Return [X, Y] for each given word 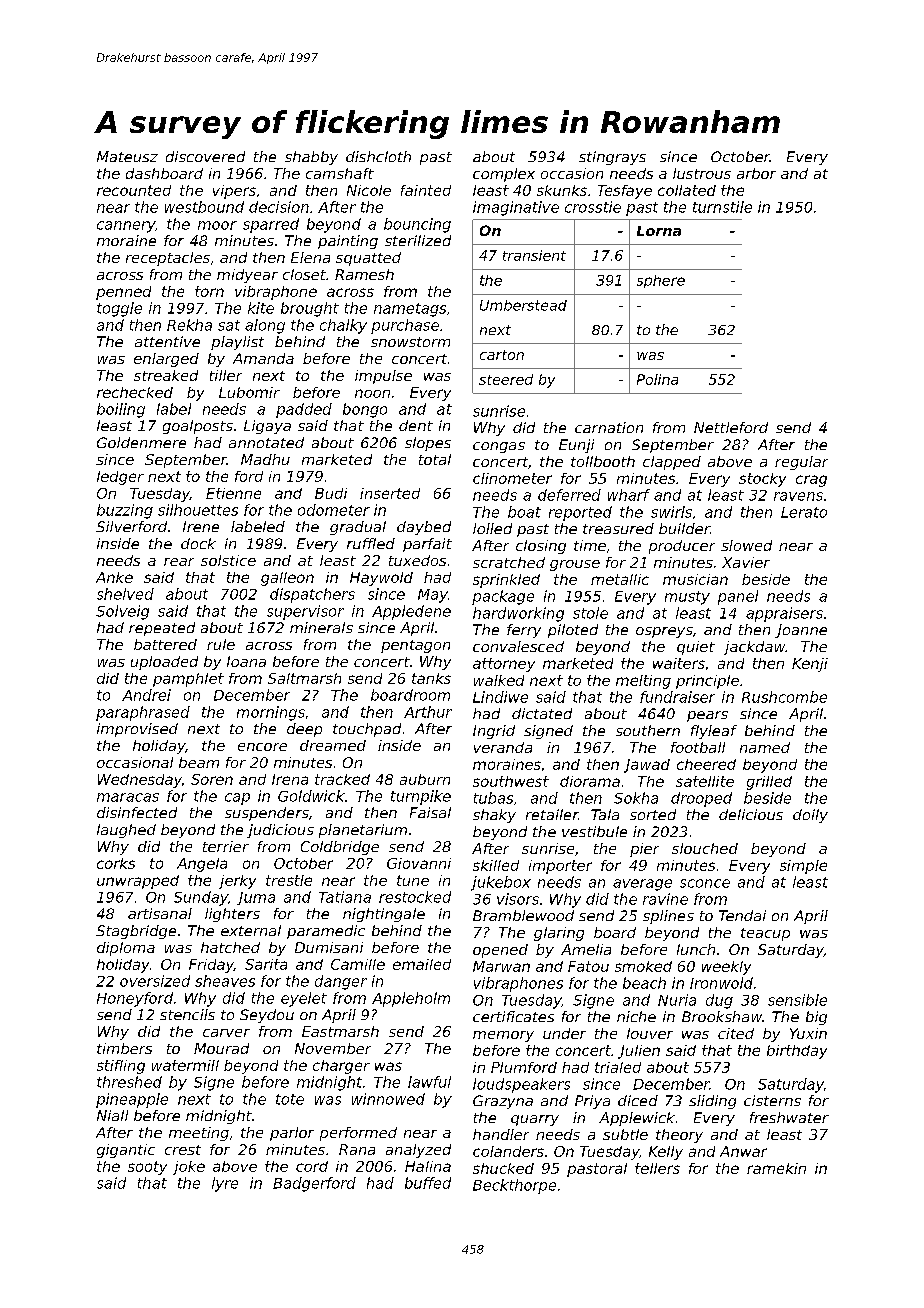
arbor [756, 173]
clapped [672, 463]
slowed [746, 545]
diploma [126, 949]
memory [503, 1036]
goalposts [198, 427]
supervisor [305, 612]
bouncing [417, 225]
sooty [147, 1168]
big [816, 1018]
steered [506, 379]
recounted [134, 190]
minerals [321, 627]
